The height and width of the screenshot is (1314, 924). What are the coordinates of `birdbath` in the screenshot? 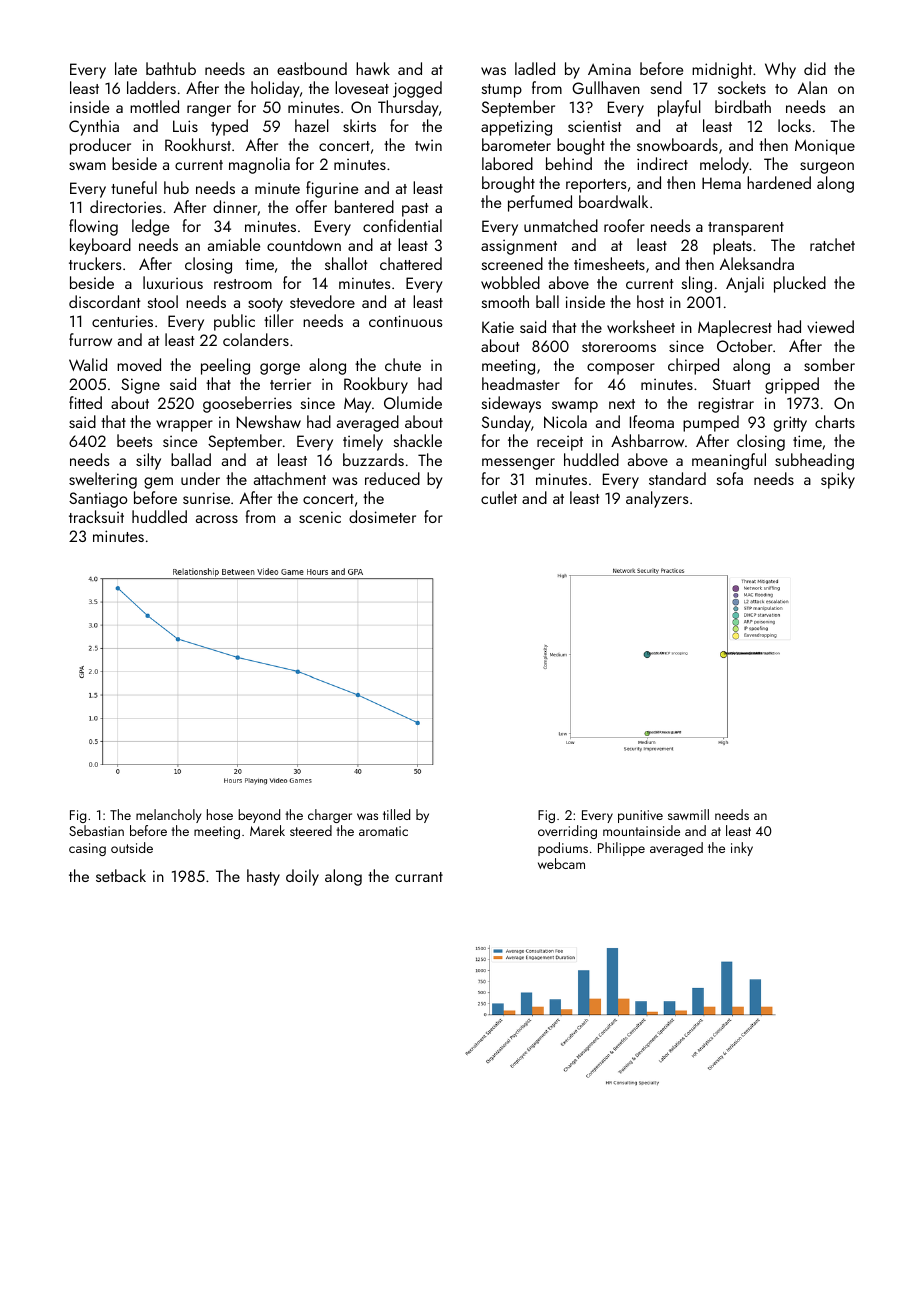 It's located at (743, 106).
